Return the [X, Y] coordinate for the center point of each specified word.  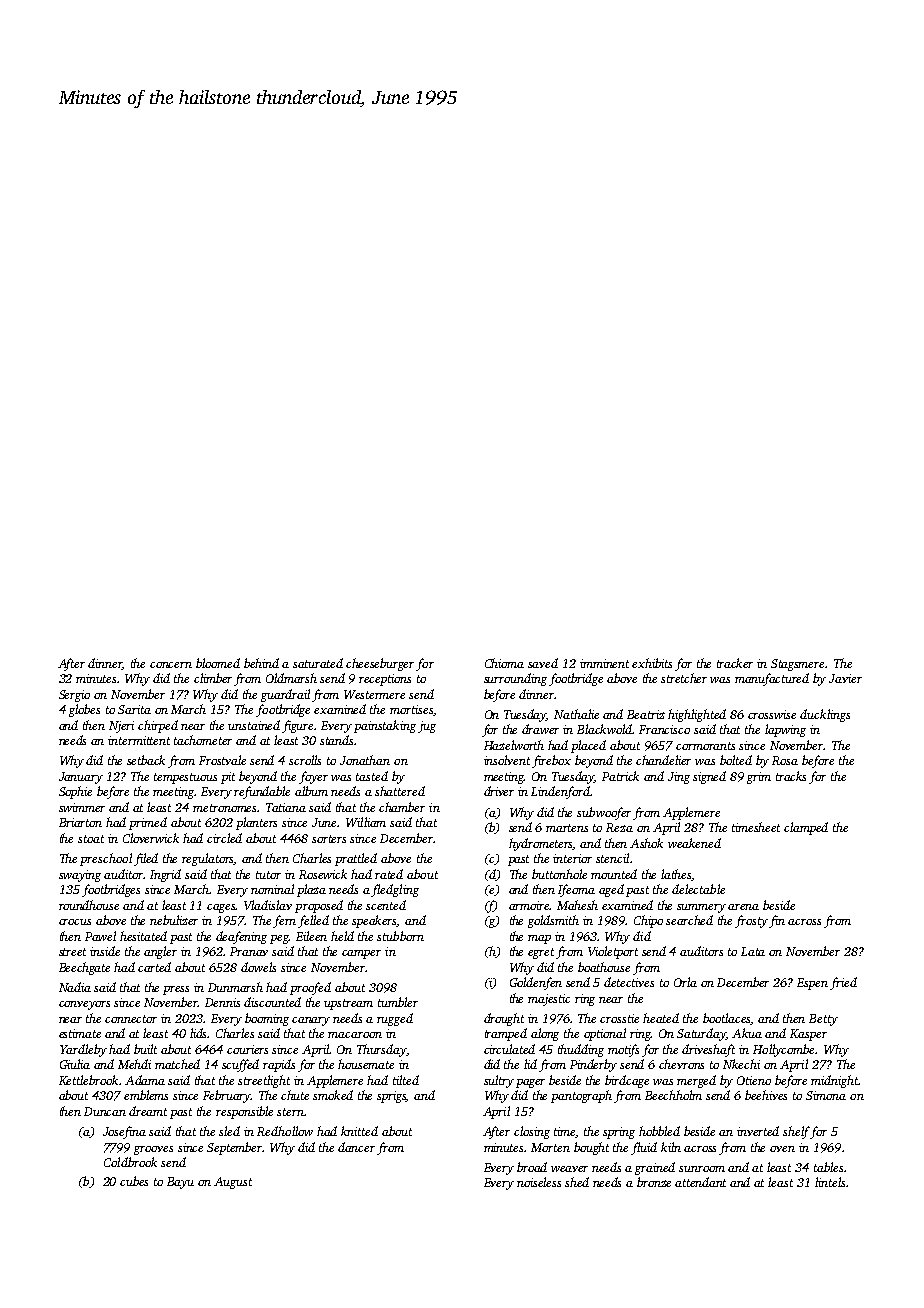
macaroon [355, 1035]
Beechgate [84, 968]
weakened [694, 843]
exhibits [652, 663]
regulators [208, 859]
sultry [499, 1081]
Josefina [124, 1132]
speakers [375, 921]
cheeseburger [380, 664]
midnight [835, 1081]
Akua [747, 1033]
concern [171, 665]
